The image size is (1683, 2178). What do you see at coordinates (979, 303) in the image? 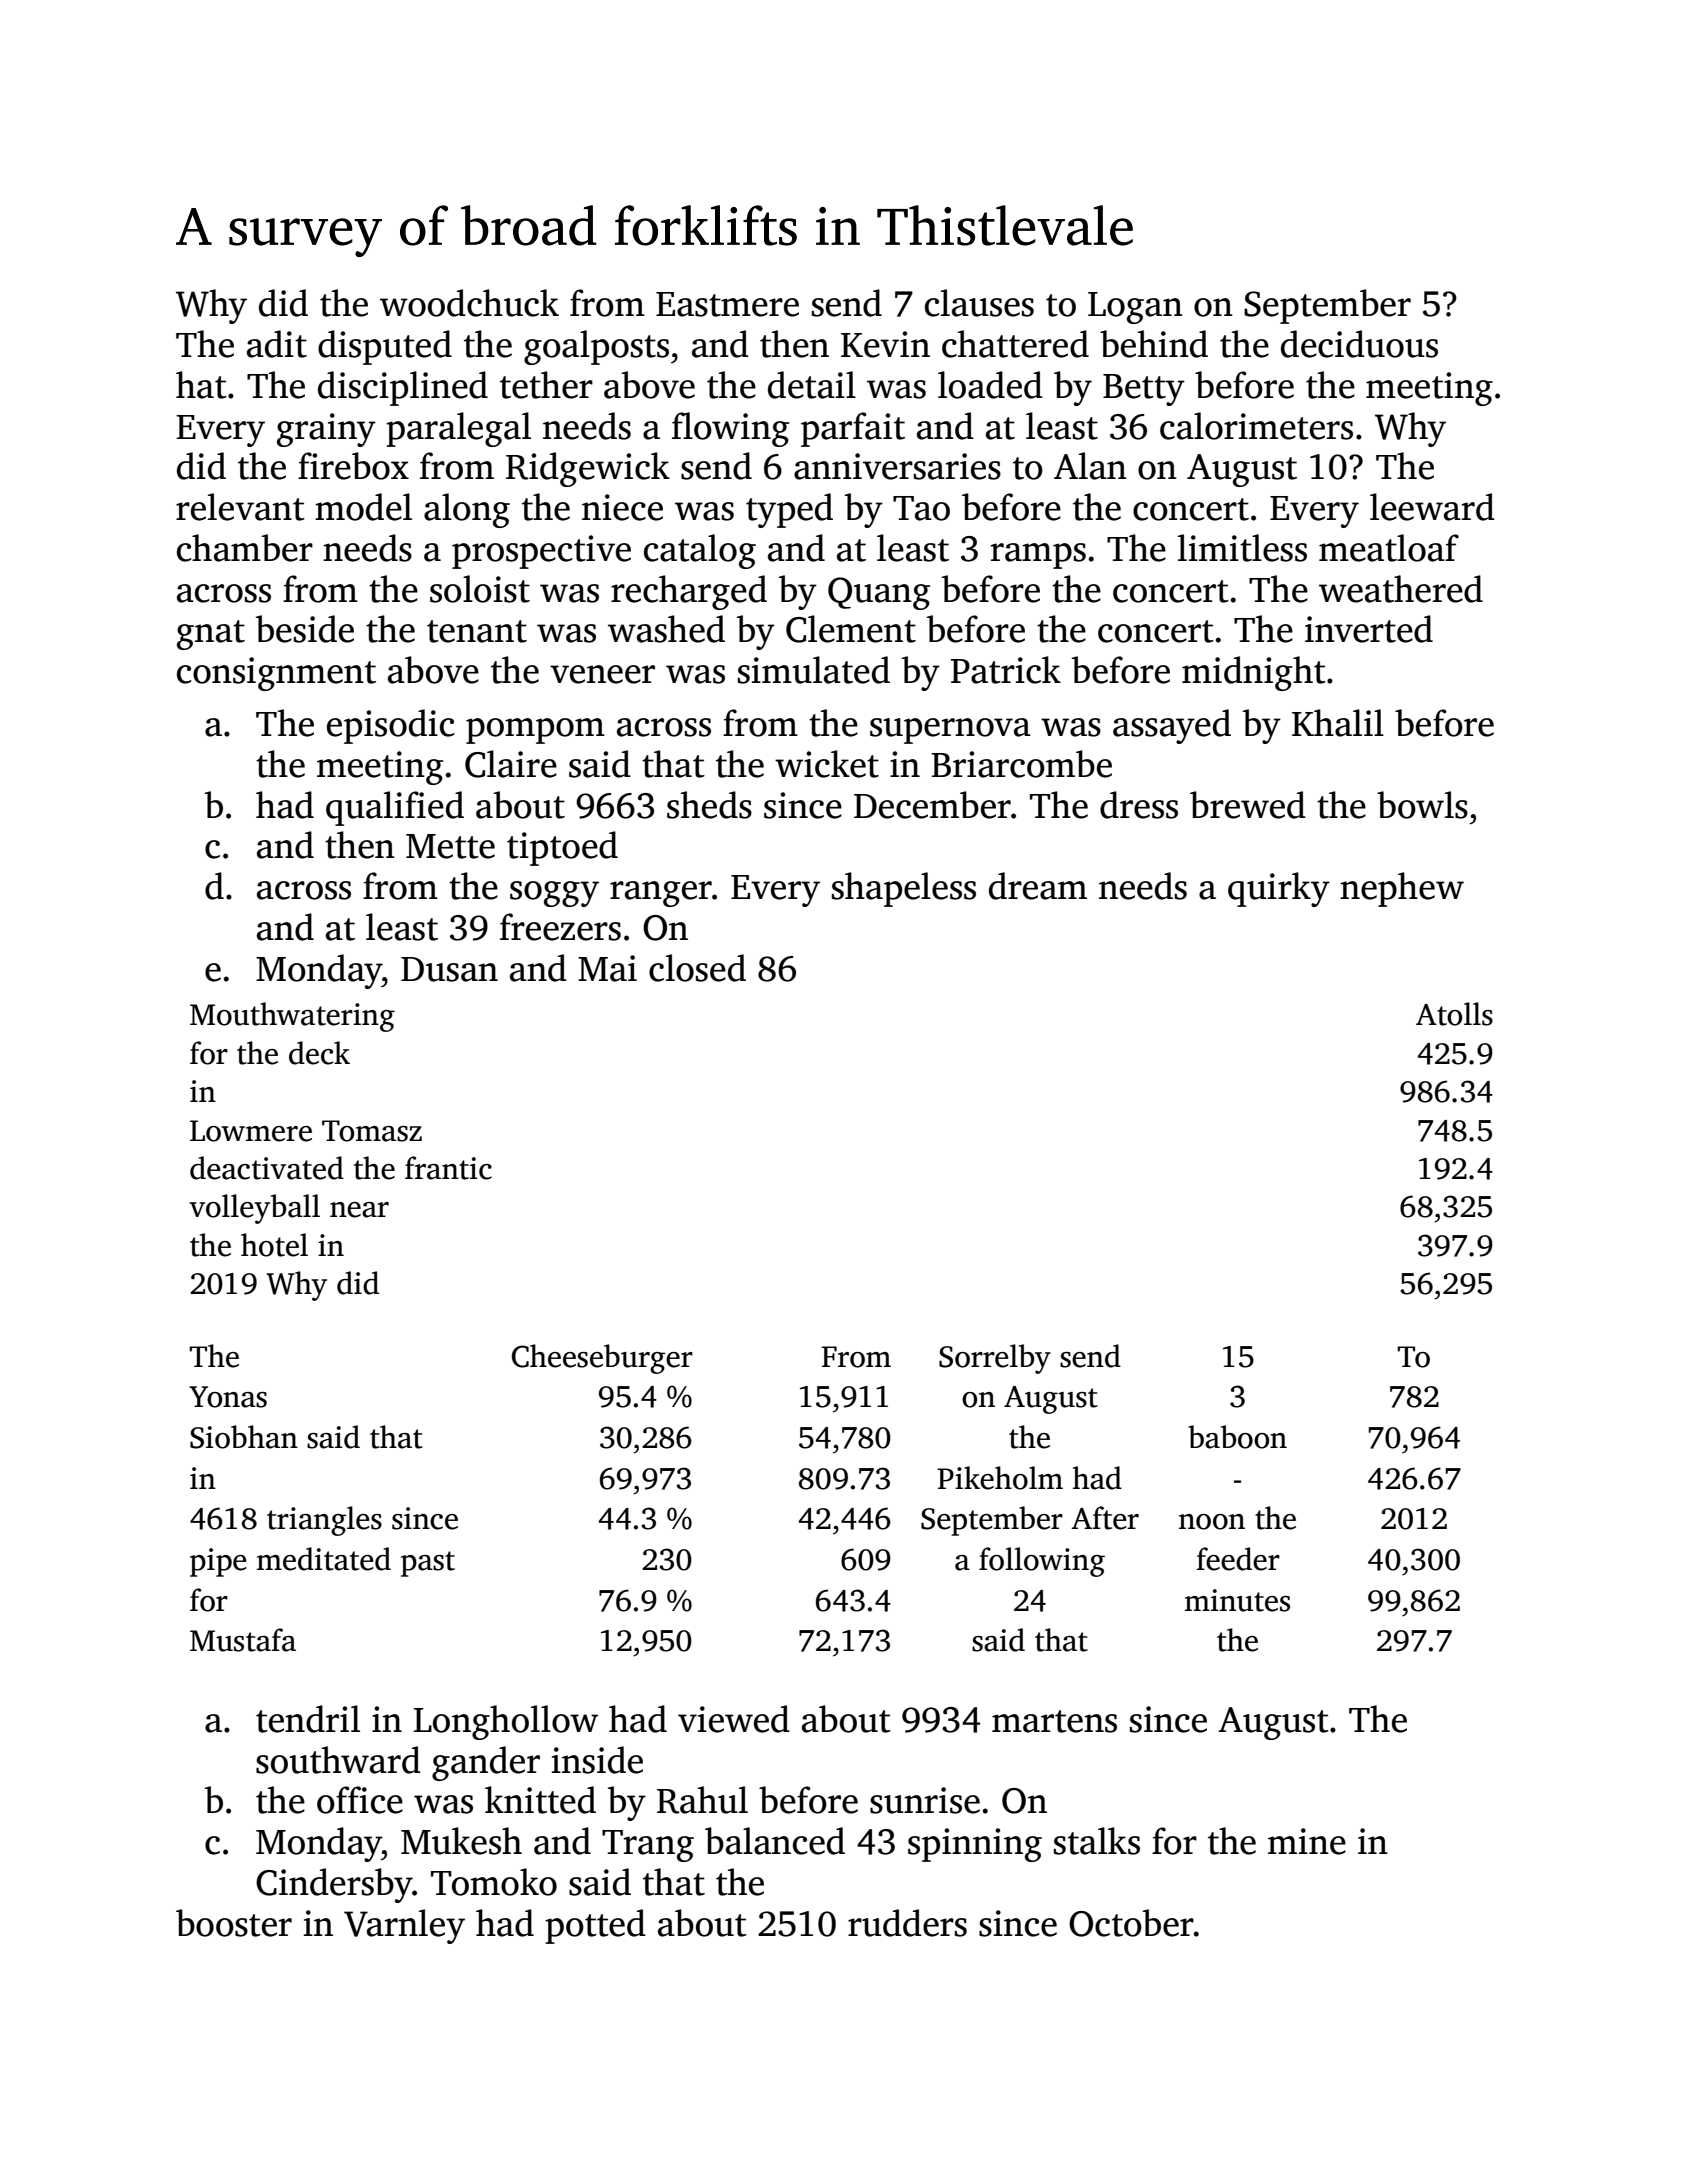
I see `clauses` at bounding box center [979, 303].
